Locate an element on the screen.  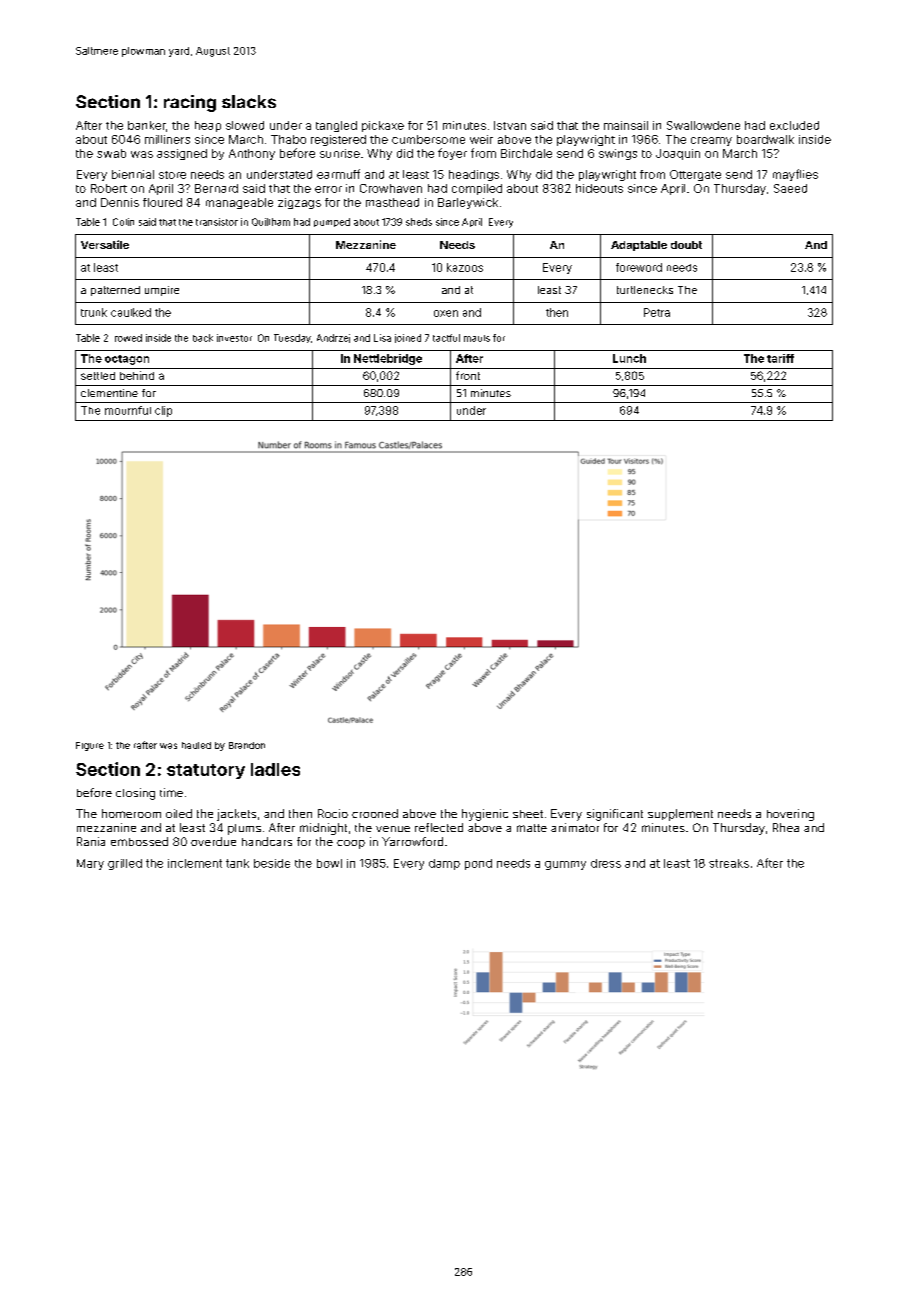
mauls is located at coordinates (477, 338).
